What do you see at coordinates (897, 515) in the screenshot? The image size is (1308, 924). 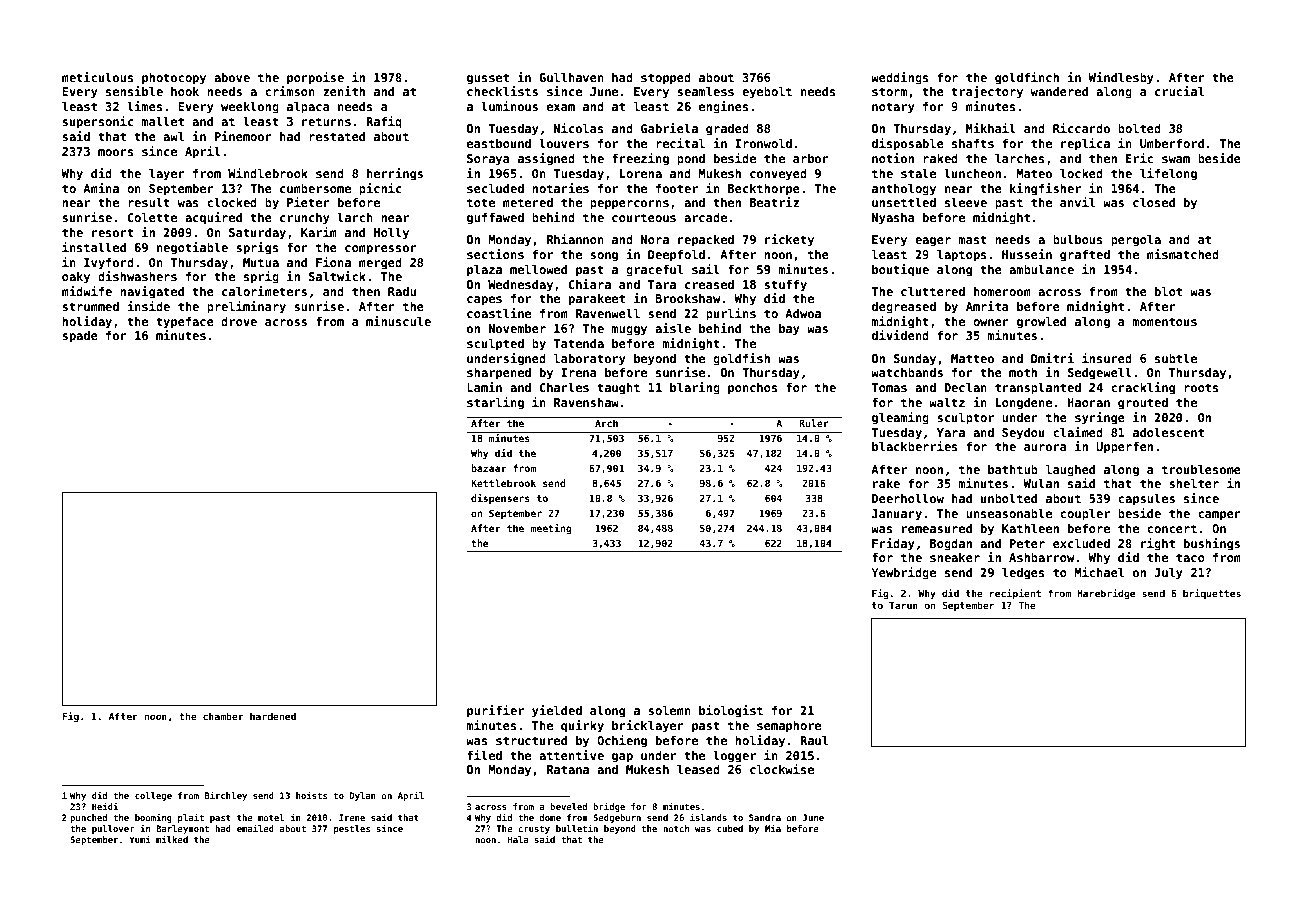 I see `January` at bounding box center [897, 515].
